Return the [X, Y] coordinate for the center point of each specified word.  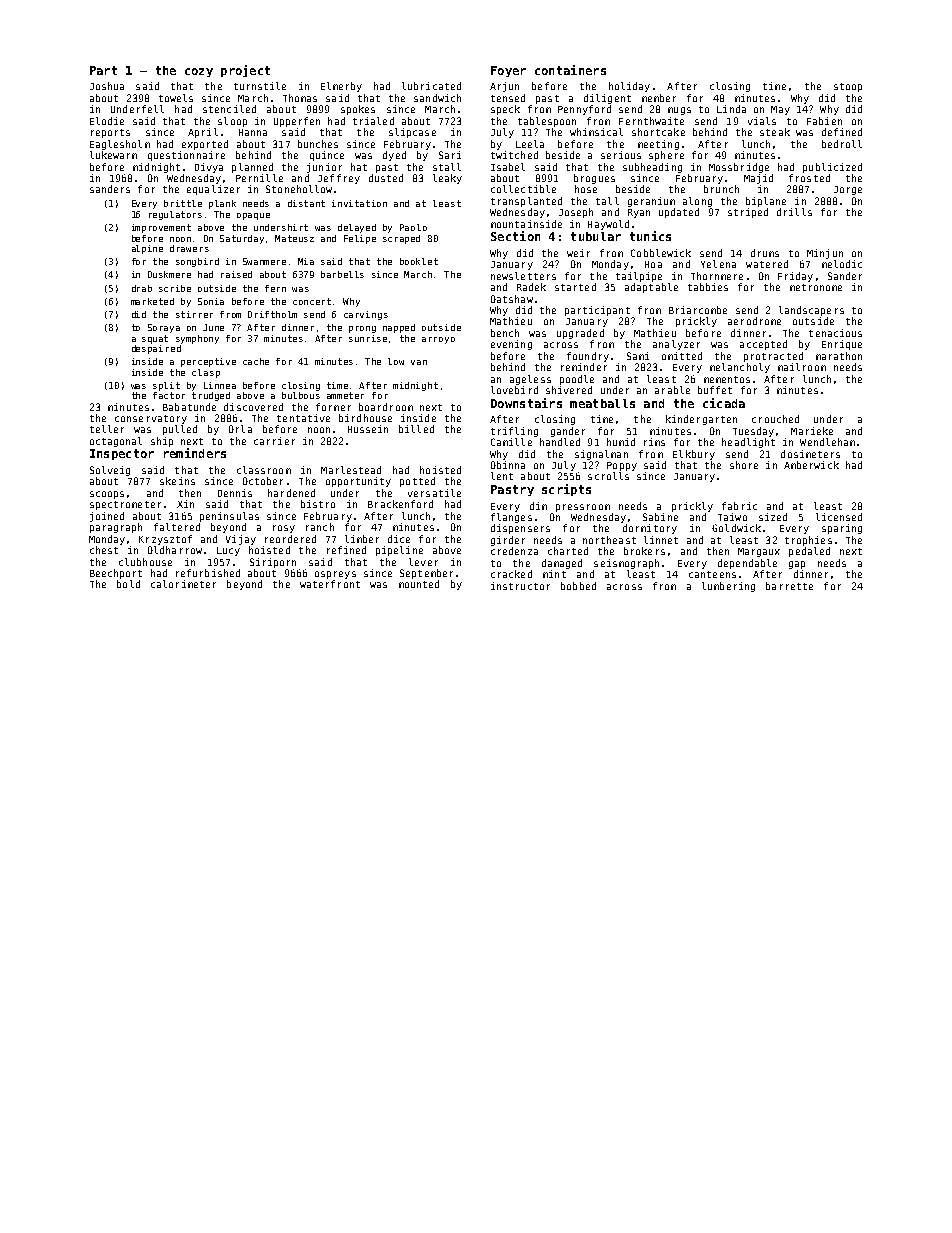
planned [252, 168]
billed [416, 429]
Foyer [508, 71]
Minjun [825, 254]
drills [794, 212]
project [245, 71]
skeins [177, 481]
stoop [848, 87]
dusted [386, 178]
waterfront [330, 584]
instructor [520, 586]
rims [654, 442]
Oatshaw [512, 299]
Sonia [211, 301]
